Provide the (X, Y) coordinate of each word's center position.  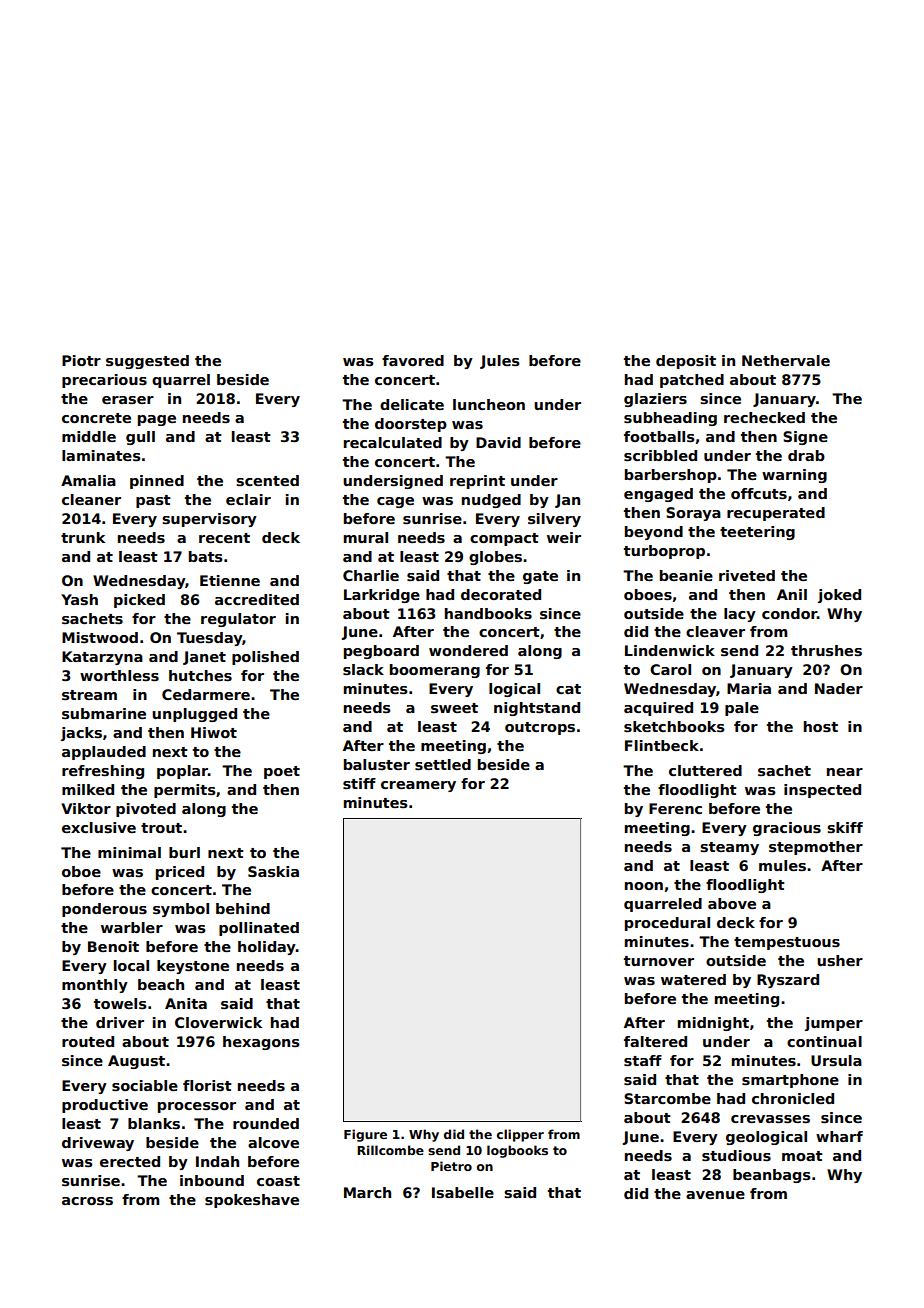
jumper (834, 1024)
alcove (273, 1142)
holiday (267, 948)
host (821, 726)
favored (413, 360)
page (157, 420)
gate (540, 577)
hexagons (261, 1043)
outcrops (540, 728)
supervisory (209, 520)
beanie (686, 575)
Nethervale (786, 360)
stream (89, 695)
